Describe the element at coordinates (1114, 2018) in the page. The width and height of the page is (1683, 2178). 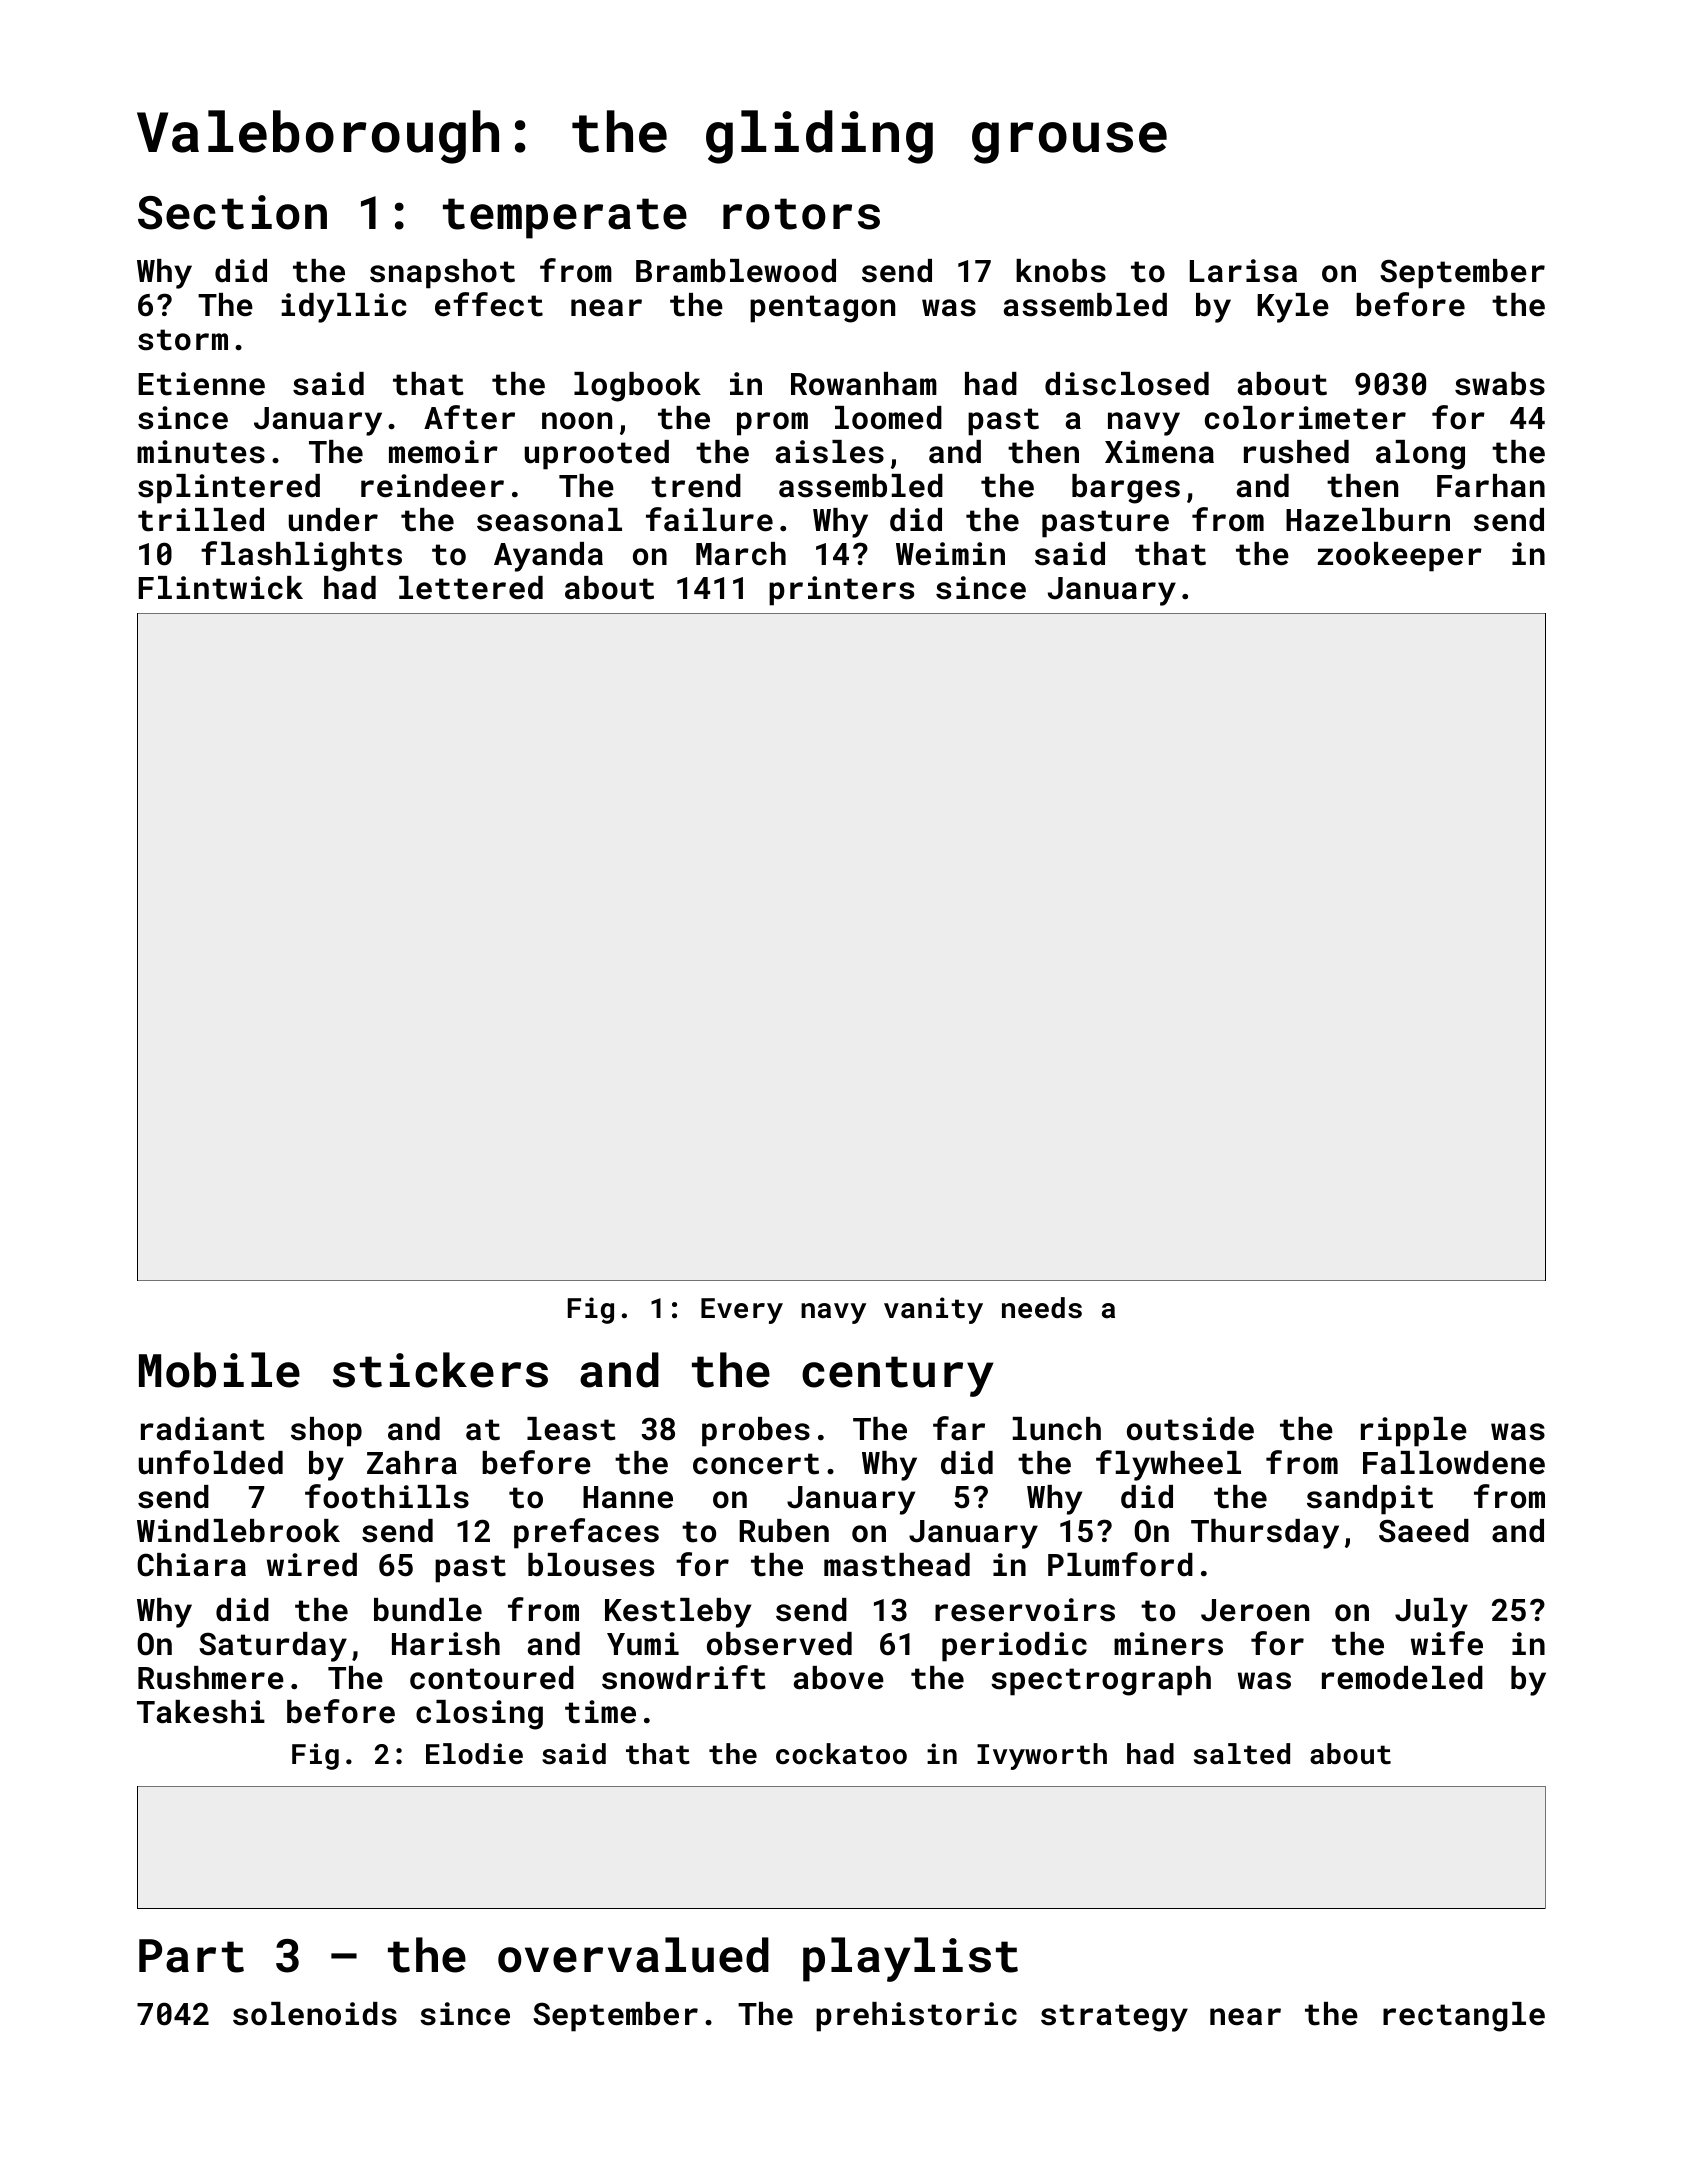
I see `strategy` at that location.
